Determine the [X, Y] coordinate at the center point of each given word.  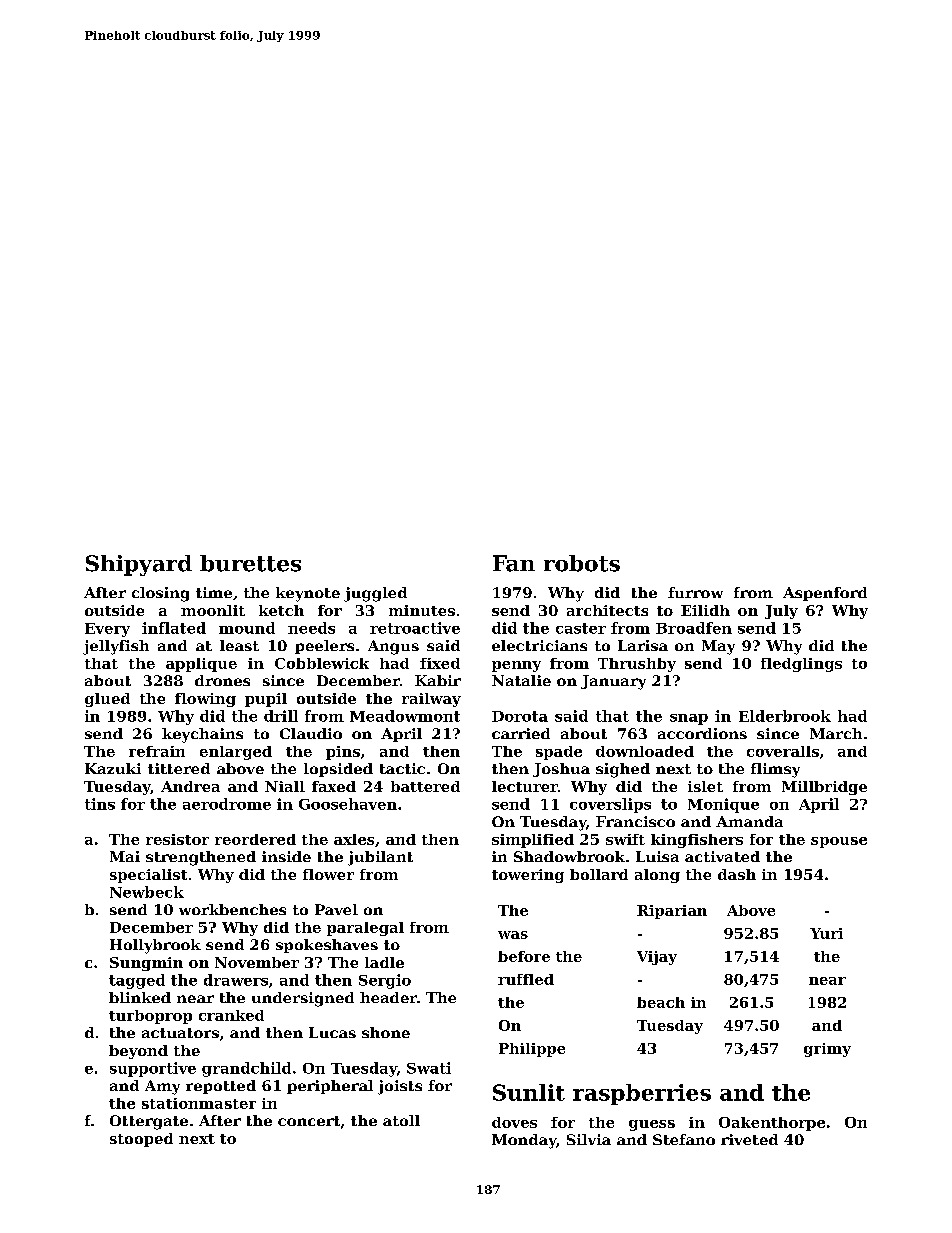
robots [582, 563]
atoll [401, 1120]
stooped [141, 1140]
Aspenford [825, 594]
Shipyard [139, 565]
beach [661, 1002]
